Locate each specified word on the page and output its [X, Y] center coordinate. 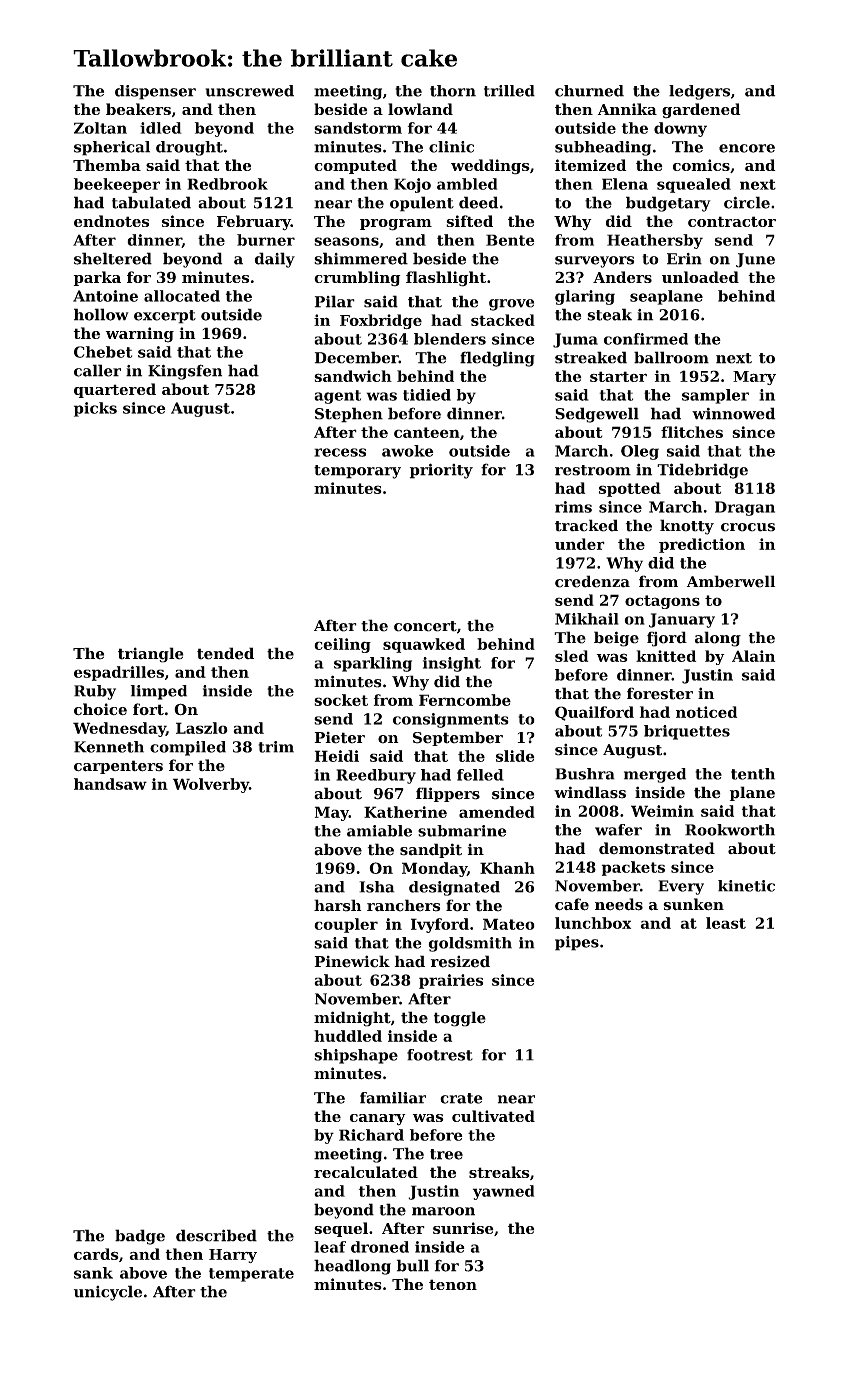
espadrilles [119, 673]
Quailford [594, 713]
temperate [251, 1275]
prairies [451, 981]
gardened [701, 111]
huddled [348, 1036]
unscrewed [249, 91]
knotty [687, 527]
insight [452, 664]
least [726, 923]
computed [355, 166]
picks [95, 409]
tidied [427, 395]
